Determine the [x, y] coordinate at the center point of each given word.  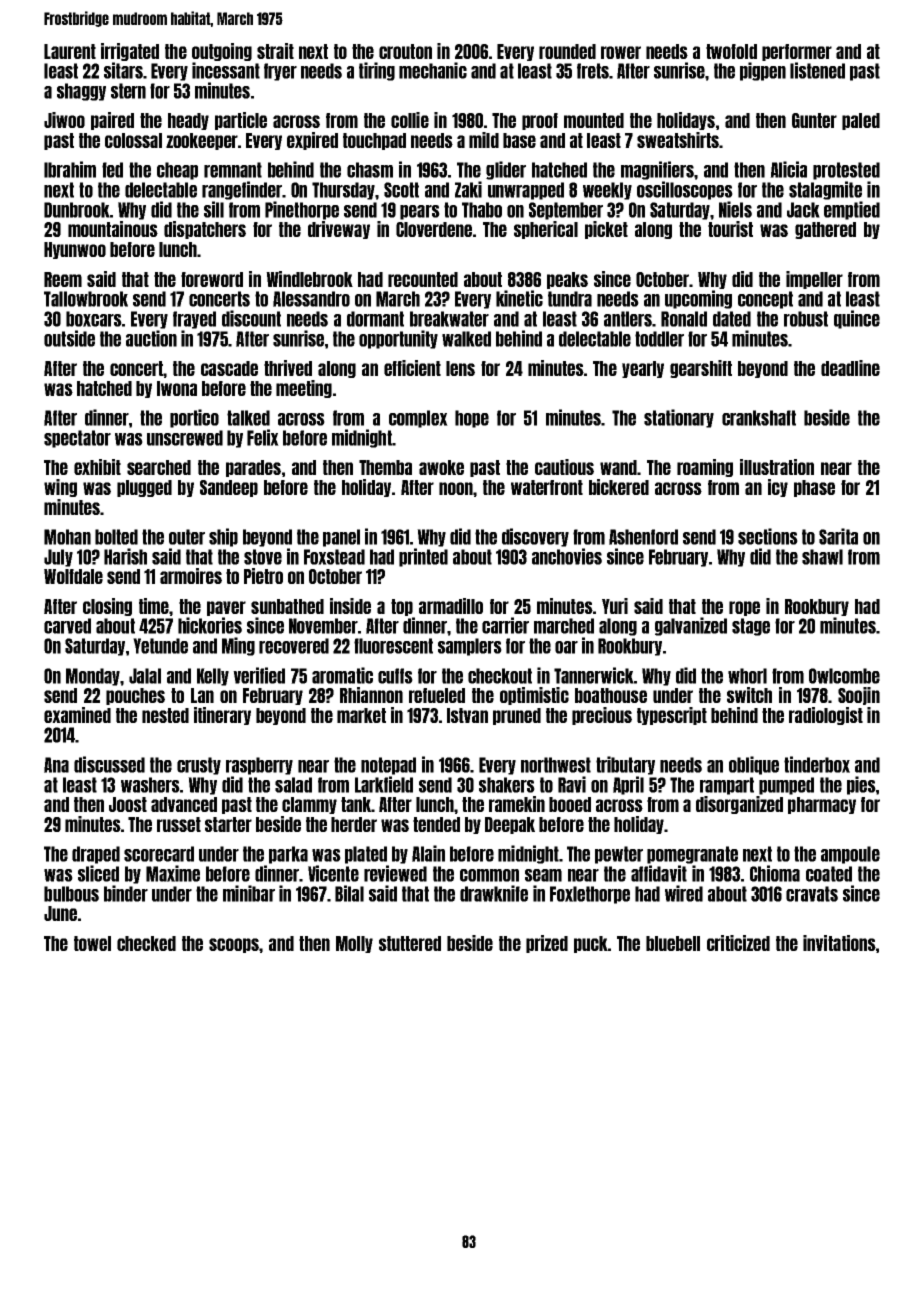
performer [797, 52]
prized [547, 944]
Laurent [70, 51]
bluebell [673, 943]
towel [92, 943]
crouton [405, 51]
